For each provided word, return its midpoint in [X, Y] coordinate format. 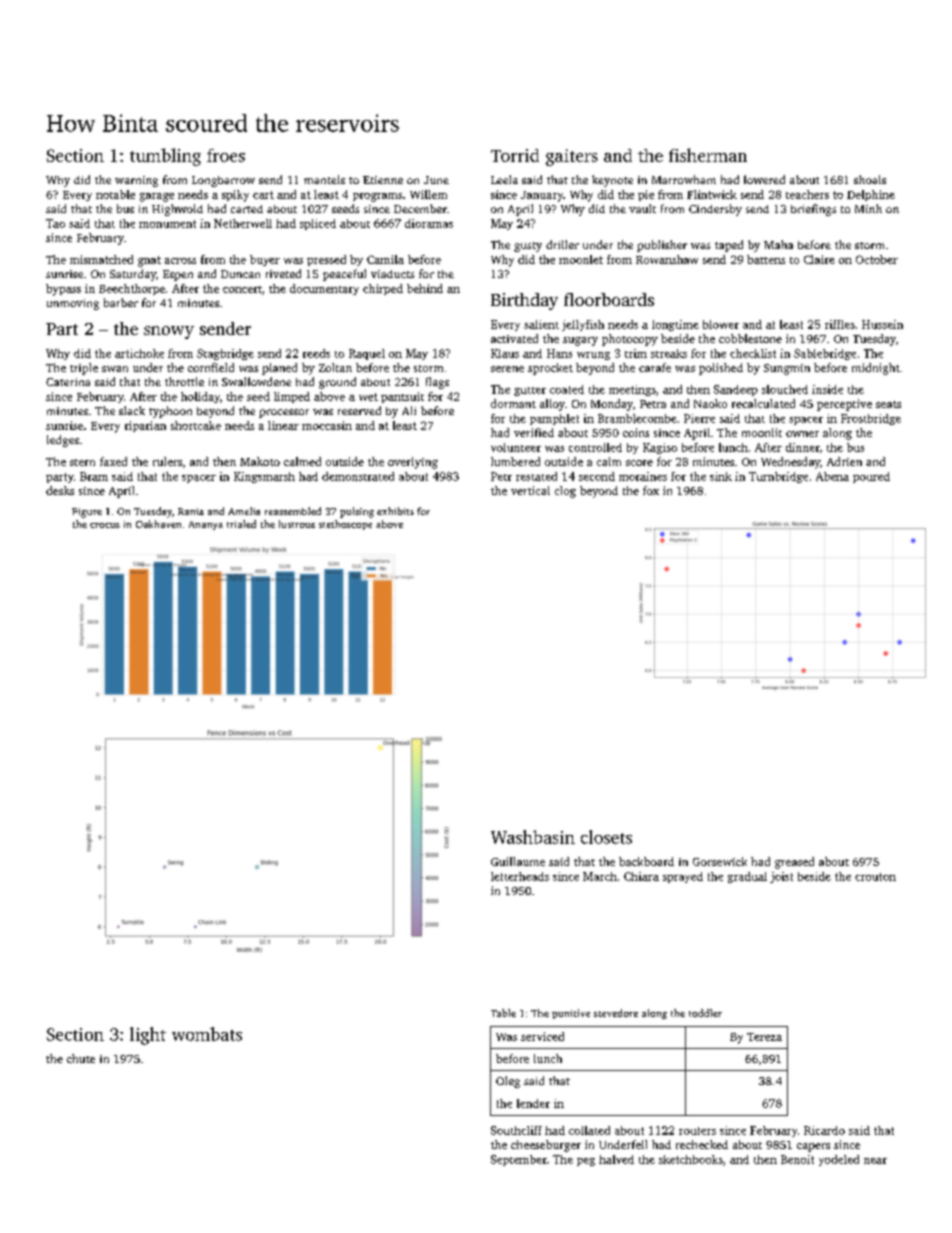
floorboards [609, 299]
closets [606, 837]
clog [565, 492]
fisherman [708, 155]
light [148, 1036]
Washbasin [533, 837]
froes [226, 155]
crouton [875, 877]
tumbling [165, 157]
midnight [876, 369]
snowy [169, 332]
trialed [241, 524]
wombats [207, 1034]
